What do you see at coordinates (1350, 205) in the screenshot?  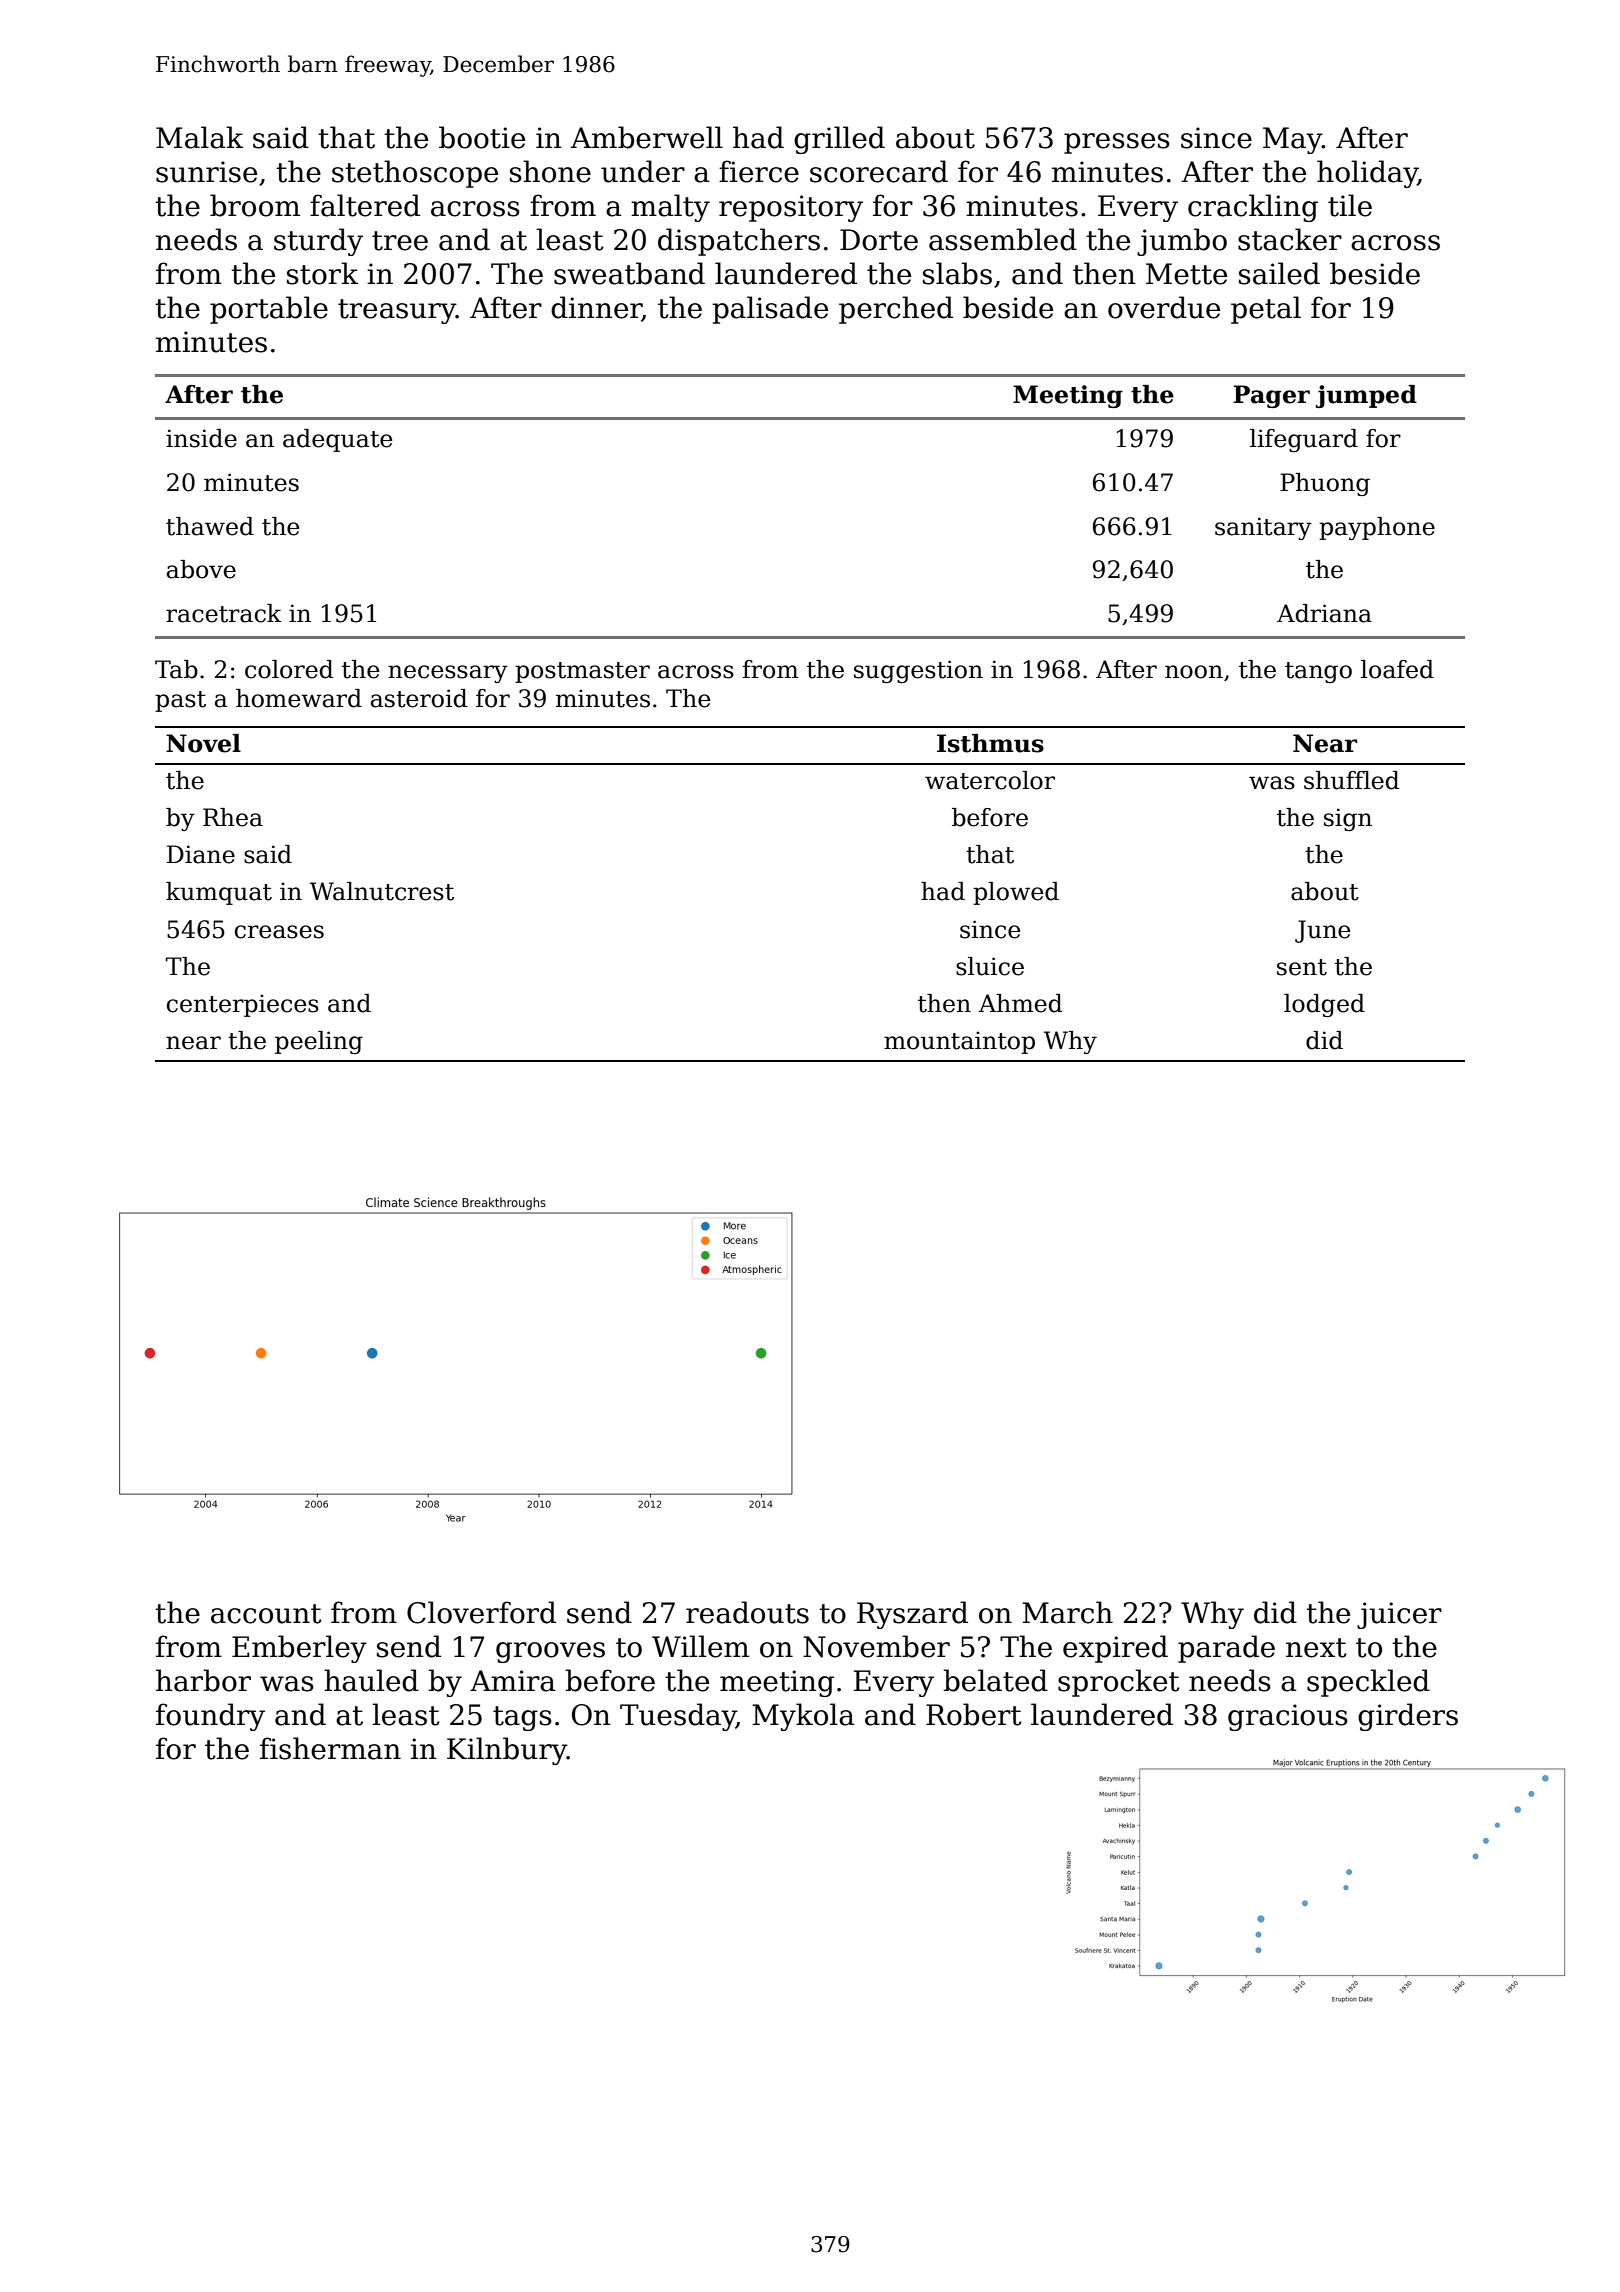 I see `tile` at bounding box center [1350, 205].
